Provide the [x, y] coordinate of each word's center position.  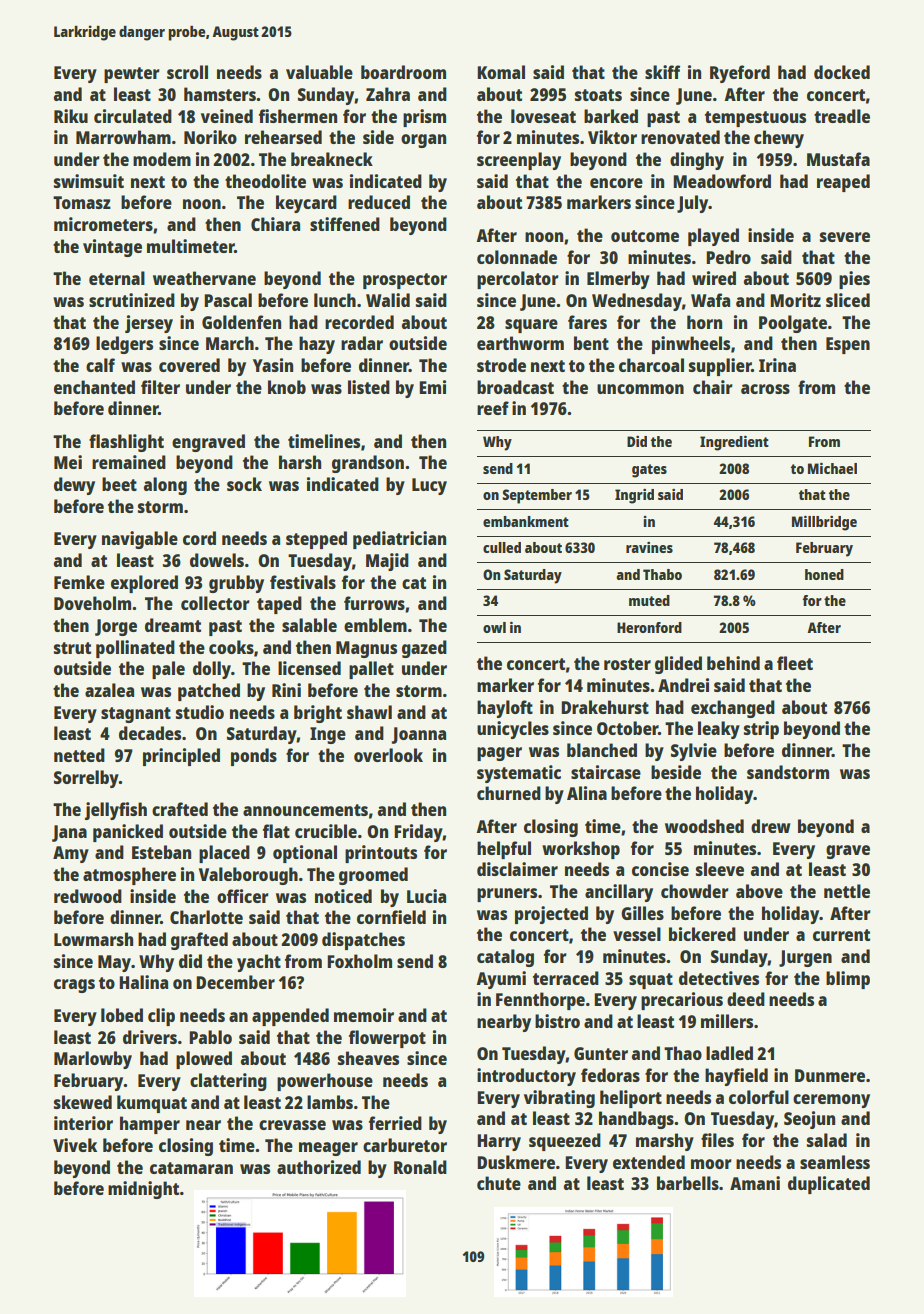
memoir [364, 1015]
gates [649, 471]
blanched [602, 750]
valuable [319, 72]
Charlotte [206, 917]
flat [276, 831]
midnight [144, 1190]
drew [770, 826]
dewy [74, 486]
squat [651, 981]
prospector [405, 281]
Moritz [795, 300]
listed [369, 387]
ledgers [124, 345]
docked [842, 72]
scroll [187, 72]
